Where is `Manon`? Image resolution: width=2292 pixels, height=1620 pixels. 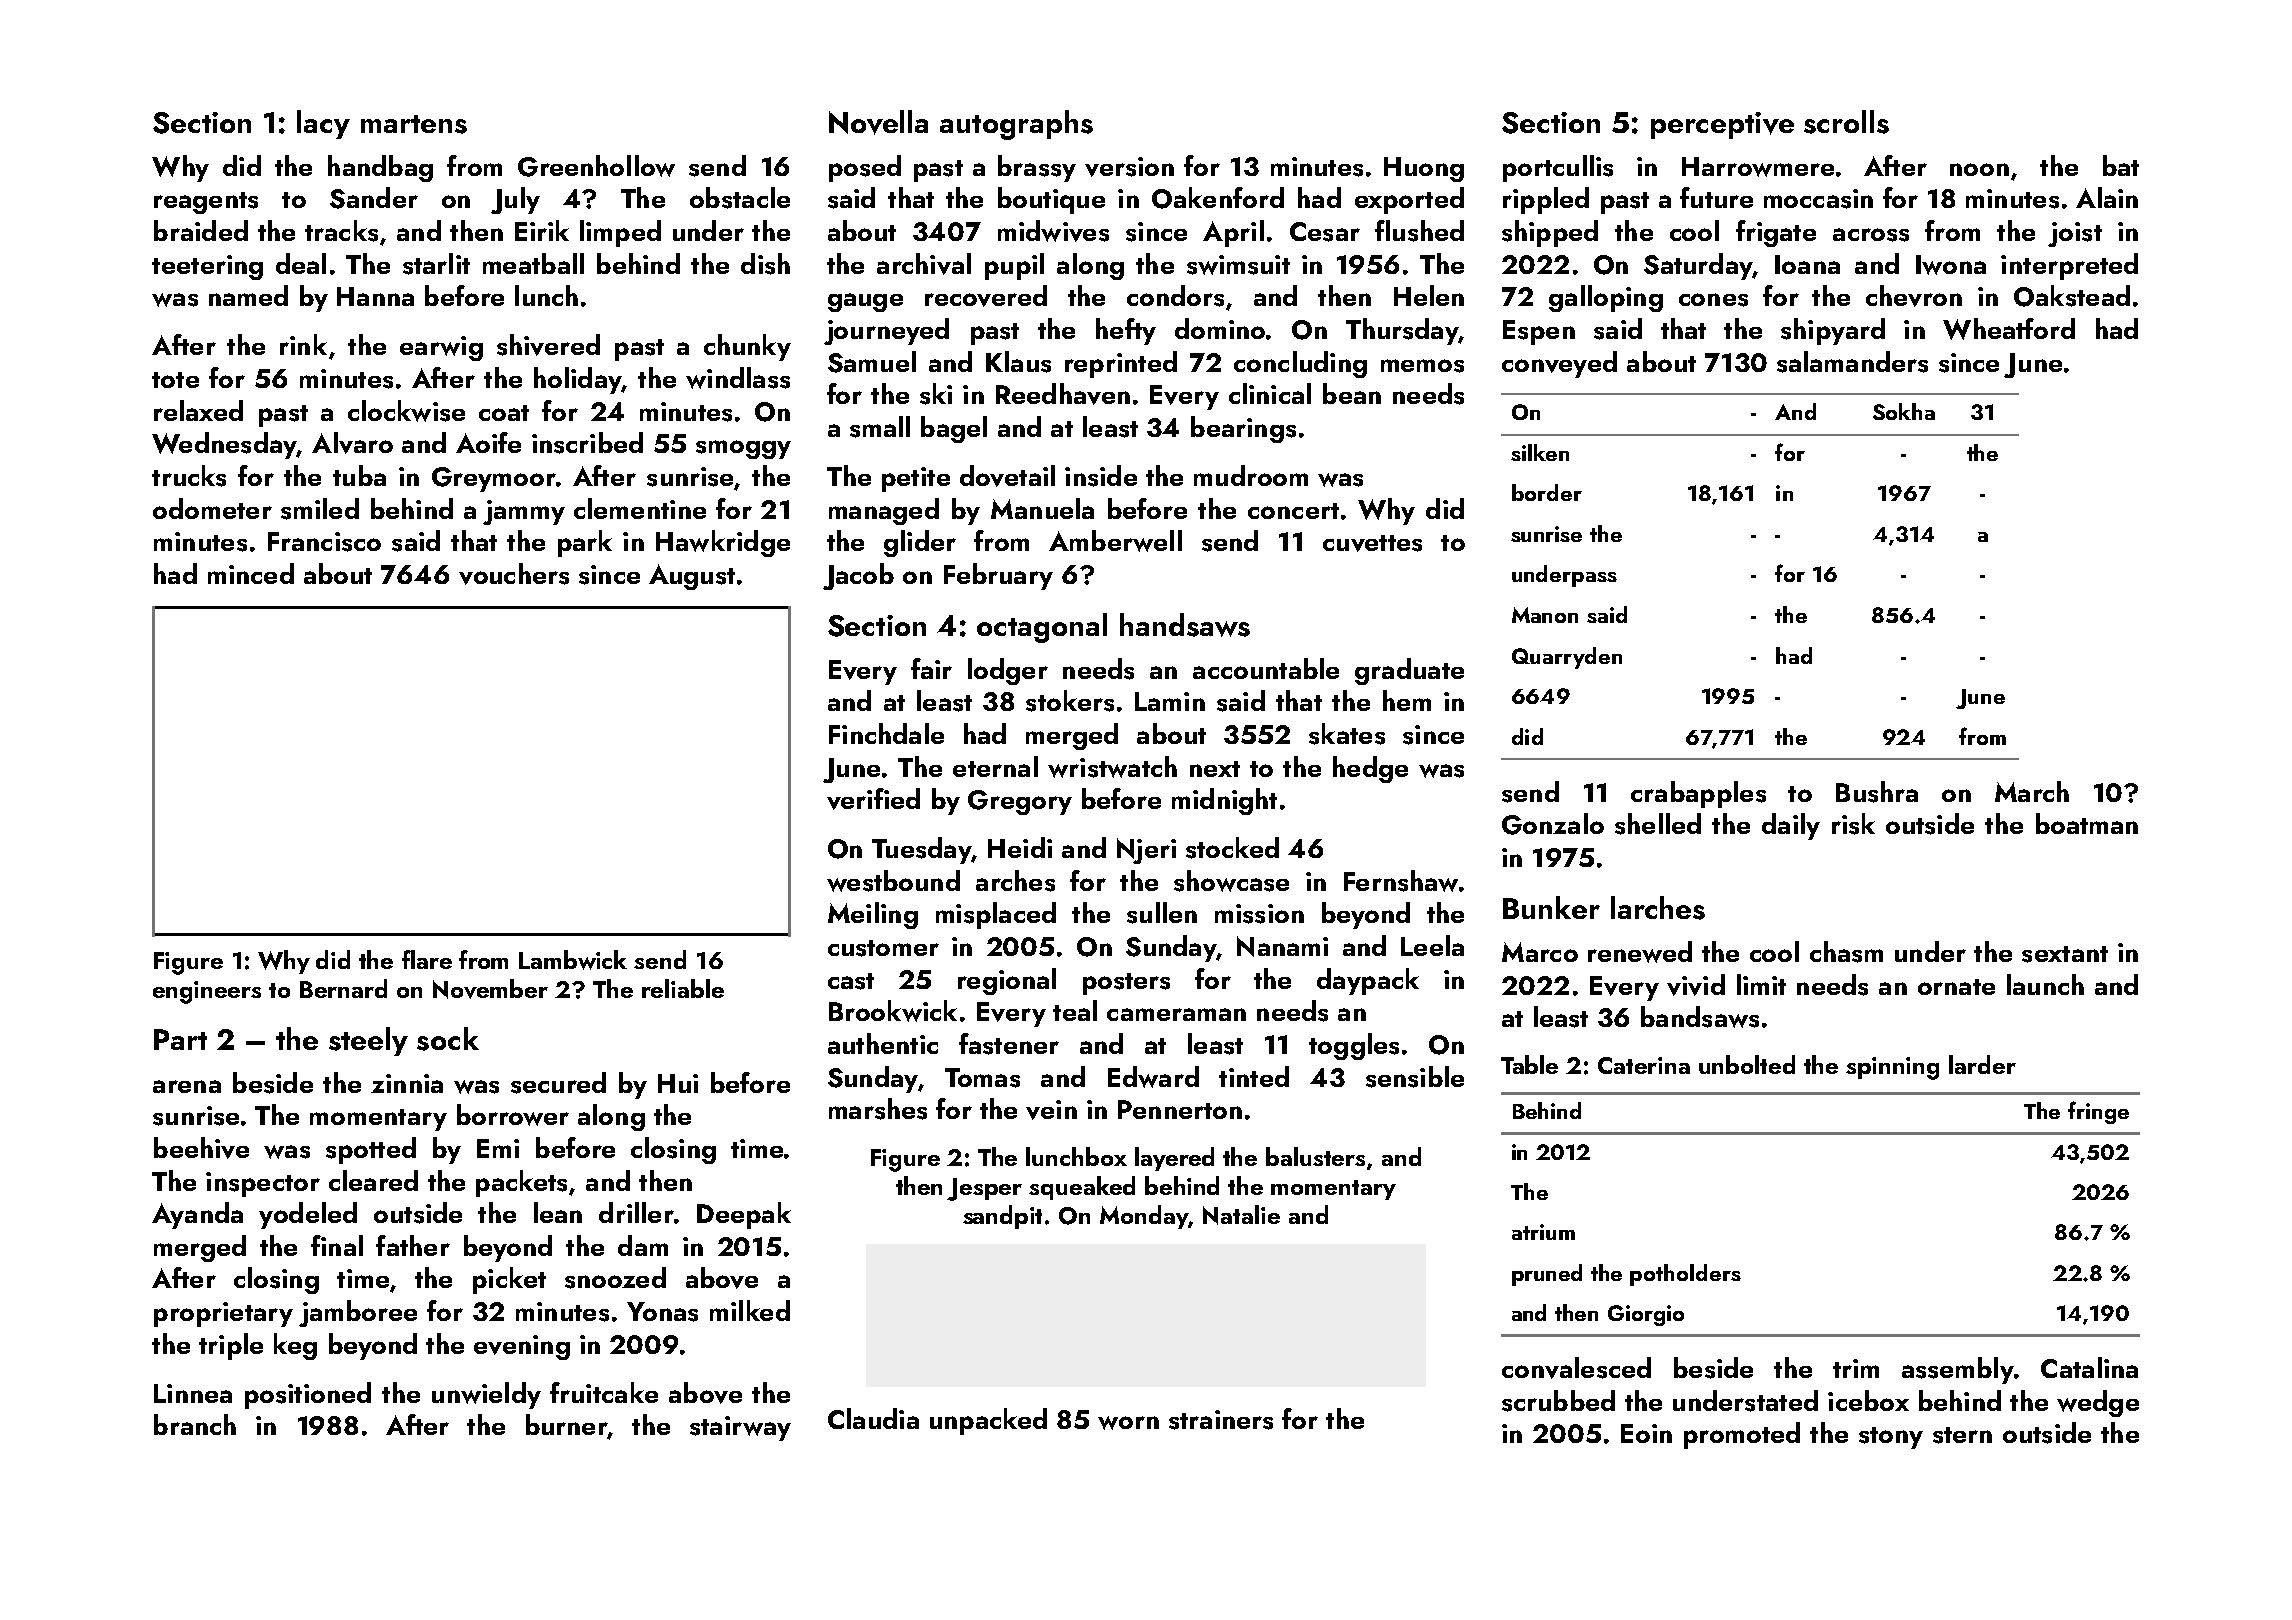
Manon is located at coordinates (1545, 615).
